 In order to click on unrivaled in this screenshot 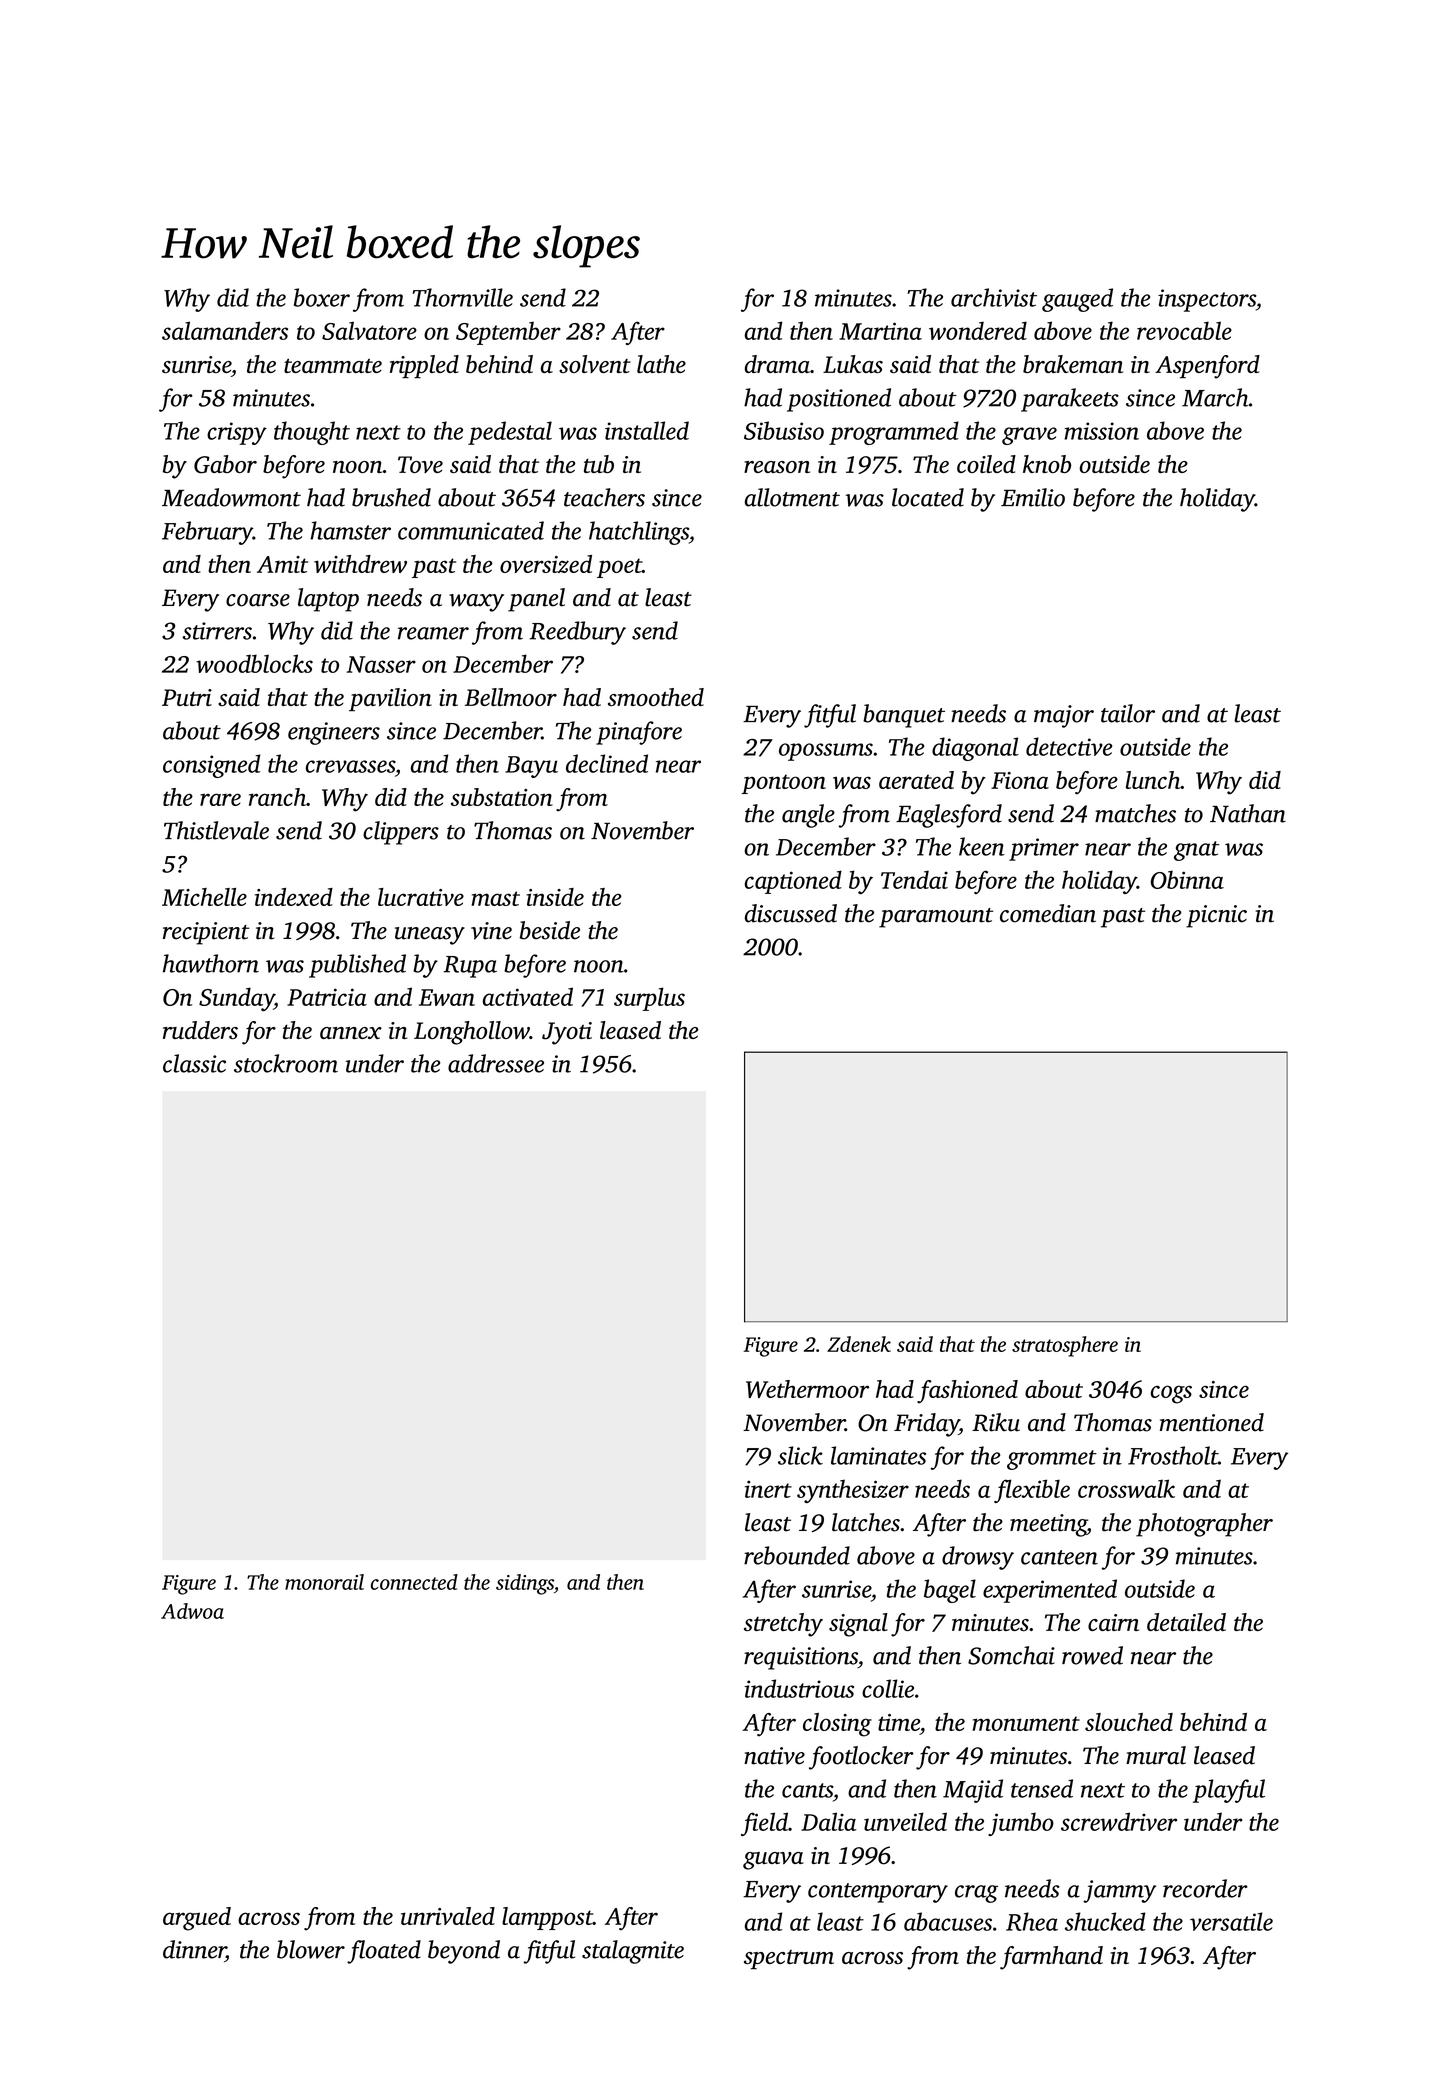, I will do `click(448, 1916)`.
